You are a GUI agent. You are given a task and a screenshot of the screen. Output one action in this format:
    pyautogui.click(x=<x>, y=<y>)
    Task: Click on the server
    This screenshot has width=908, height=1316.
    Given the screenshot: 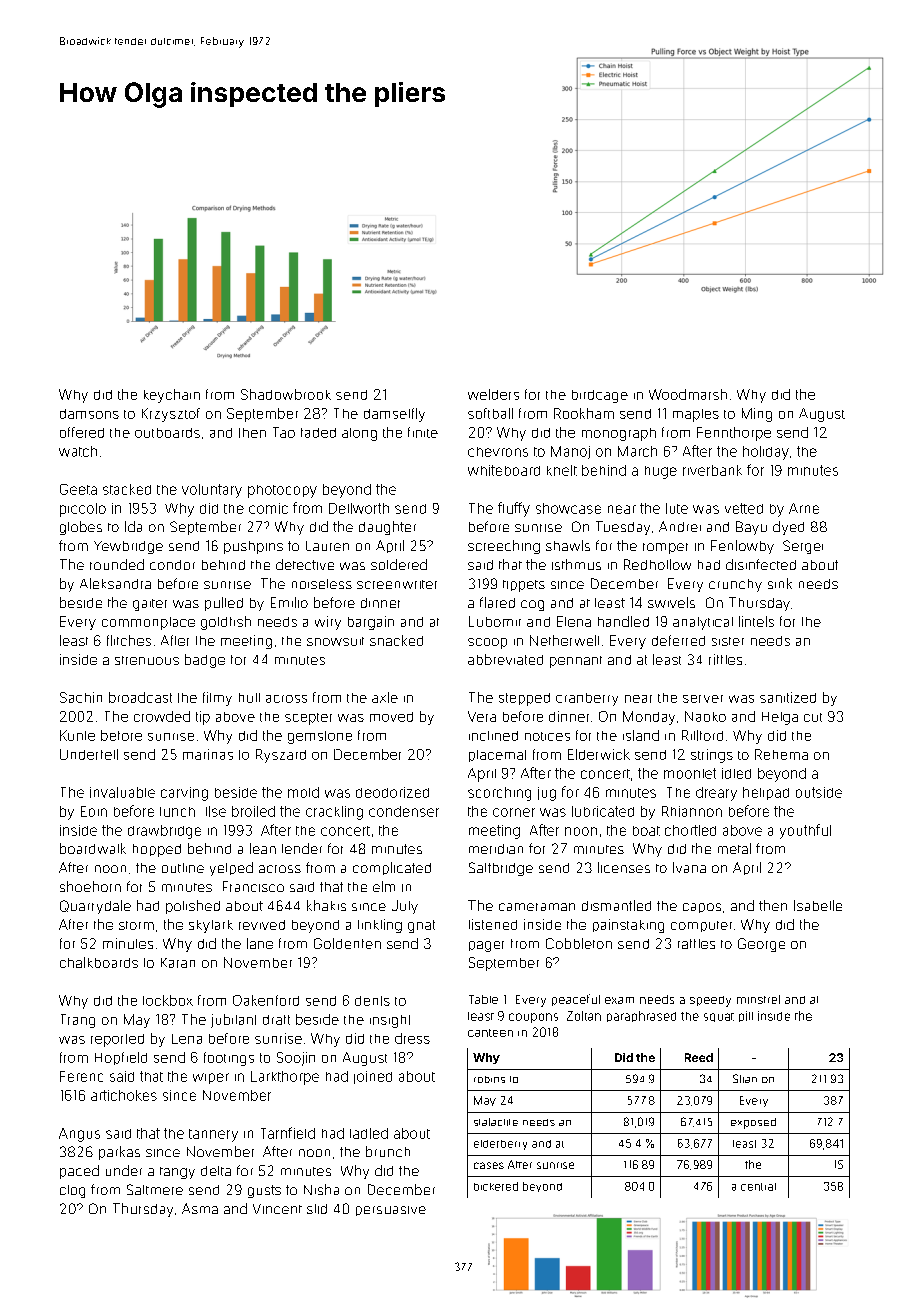 What is the action you would take?
    pyautogui.click(x=703, y=699)
